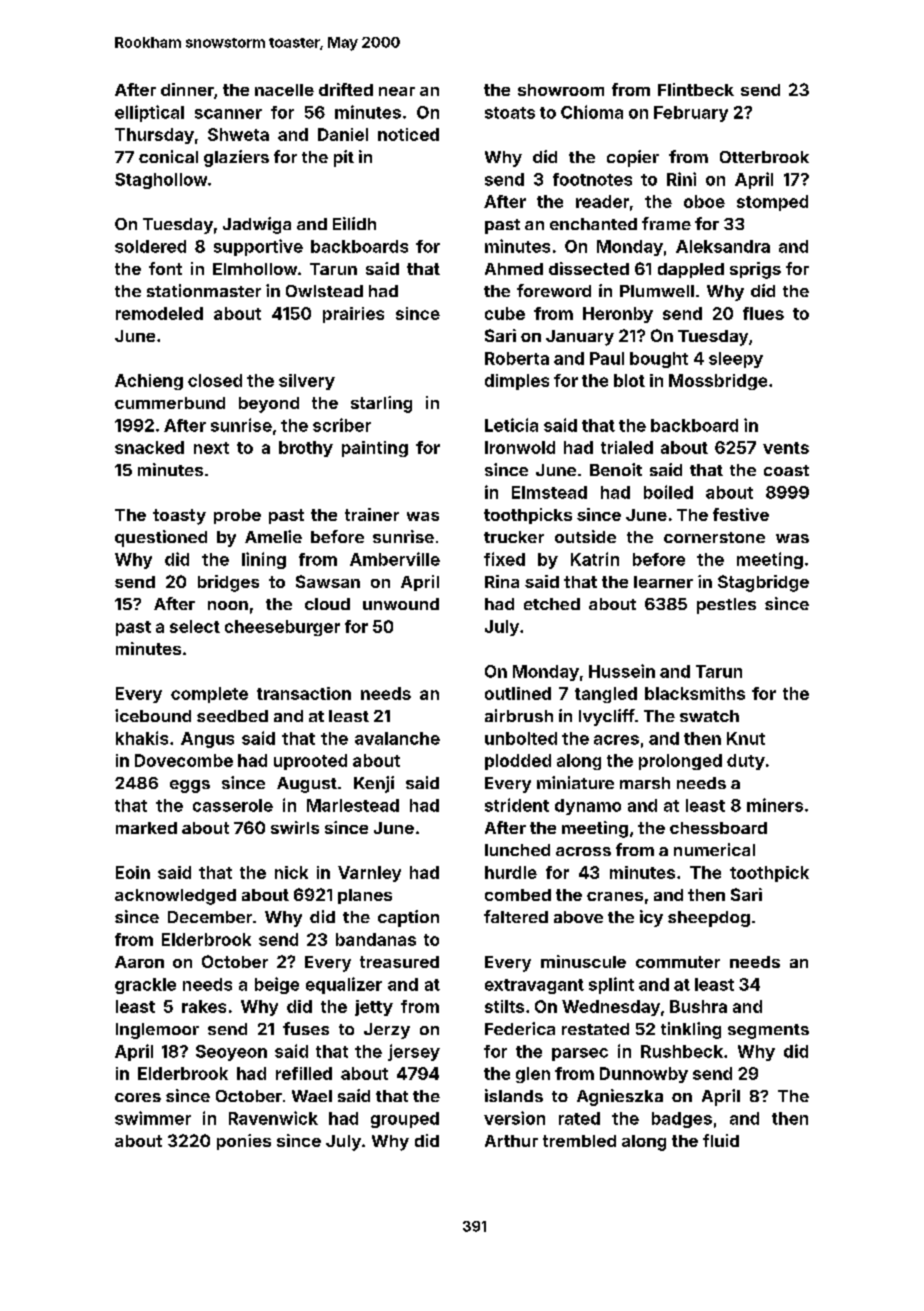 This page has width=924, height=1311. What do you see at coordinates (375, 449) in the page?
I see `painting` at bounding box center [375, 449].
